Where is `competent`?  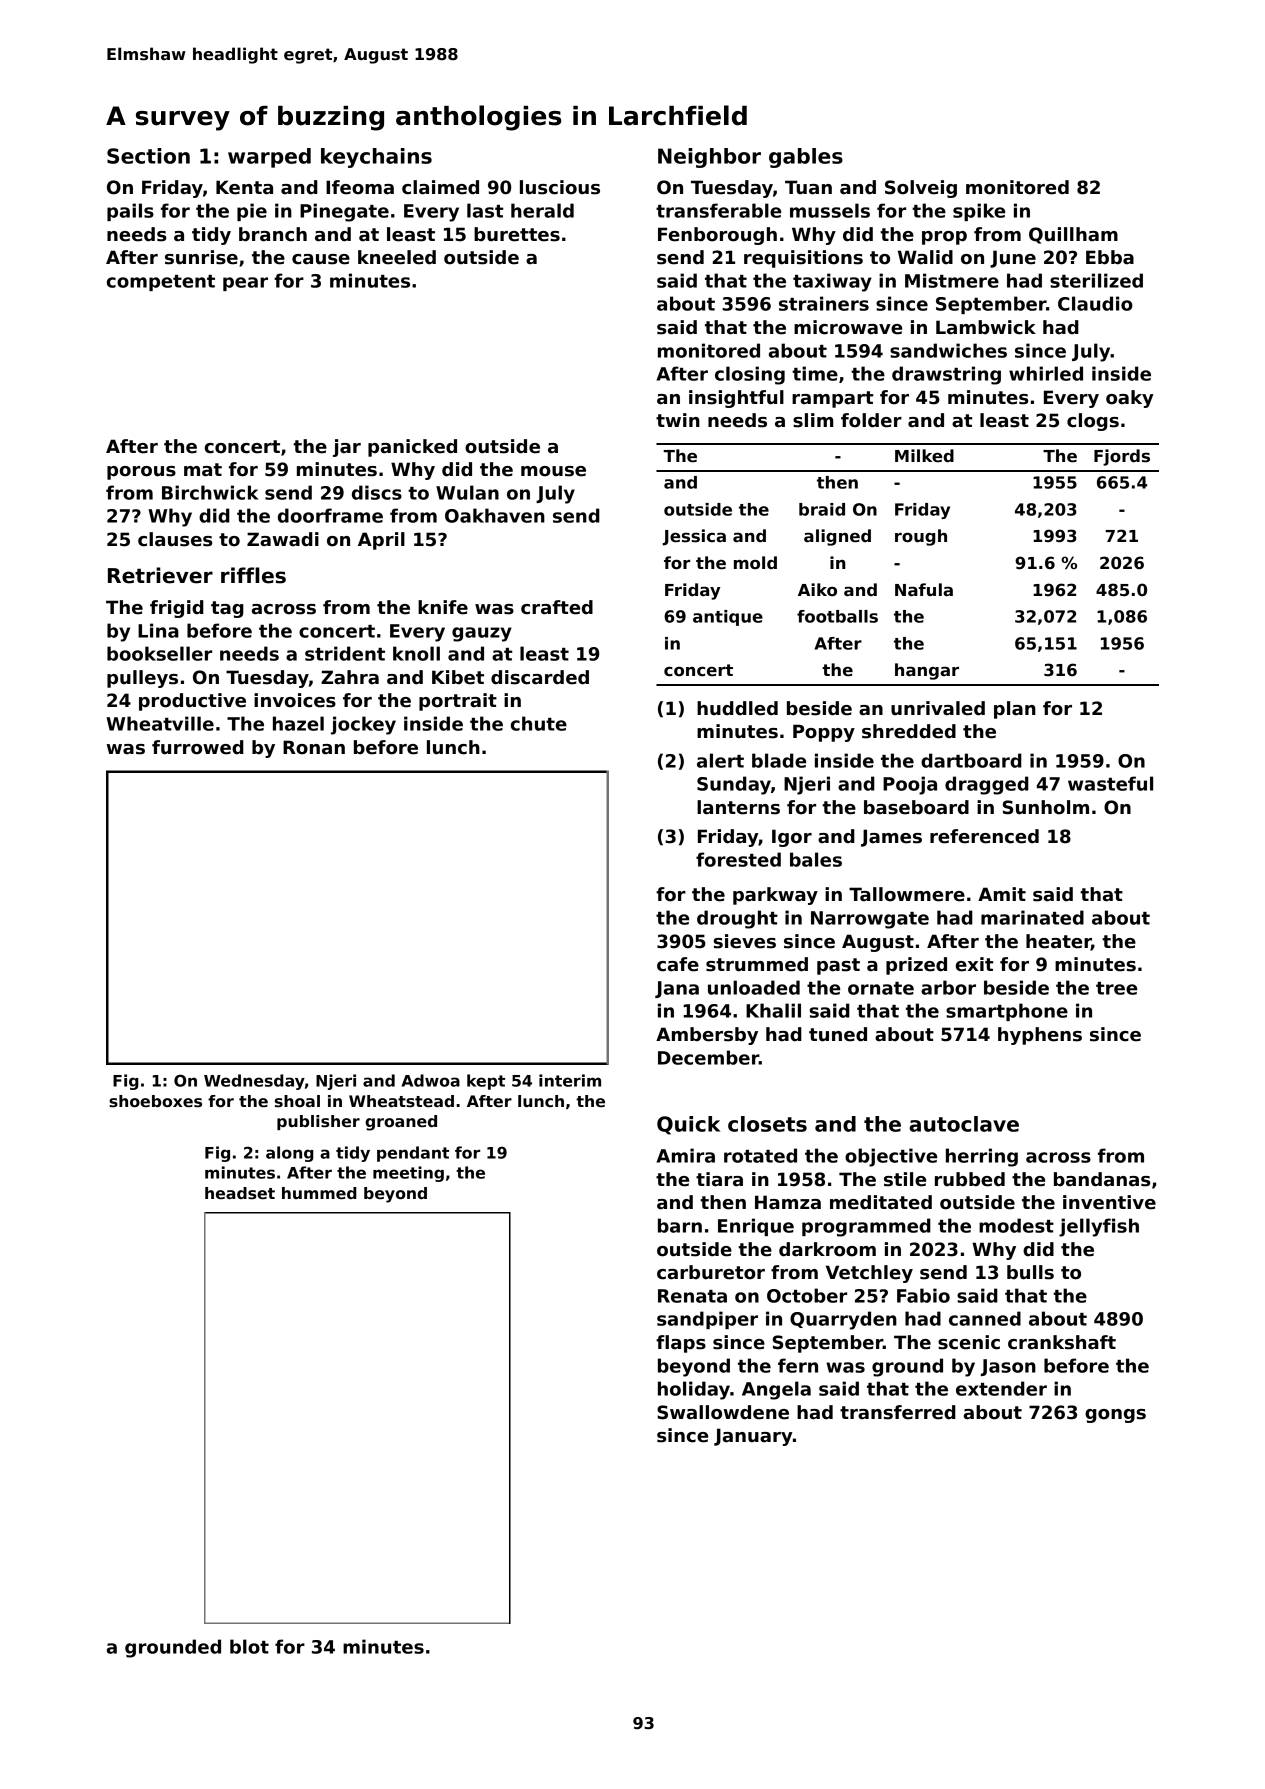 competent is located at coordinates (161, 283).
